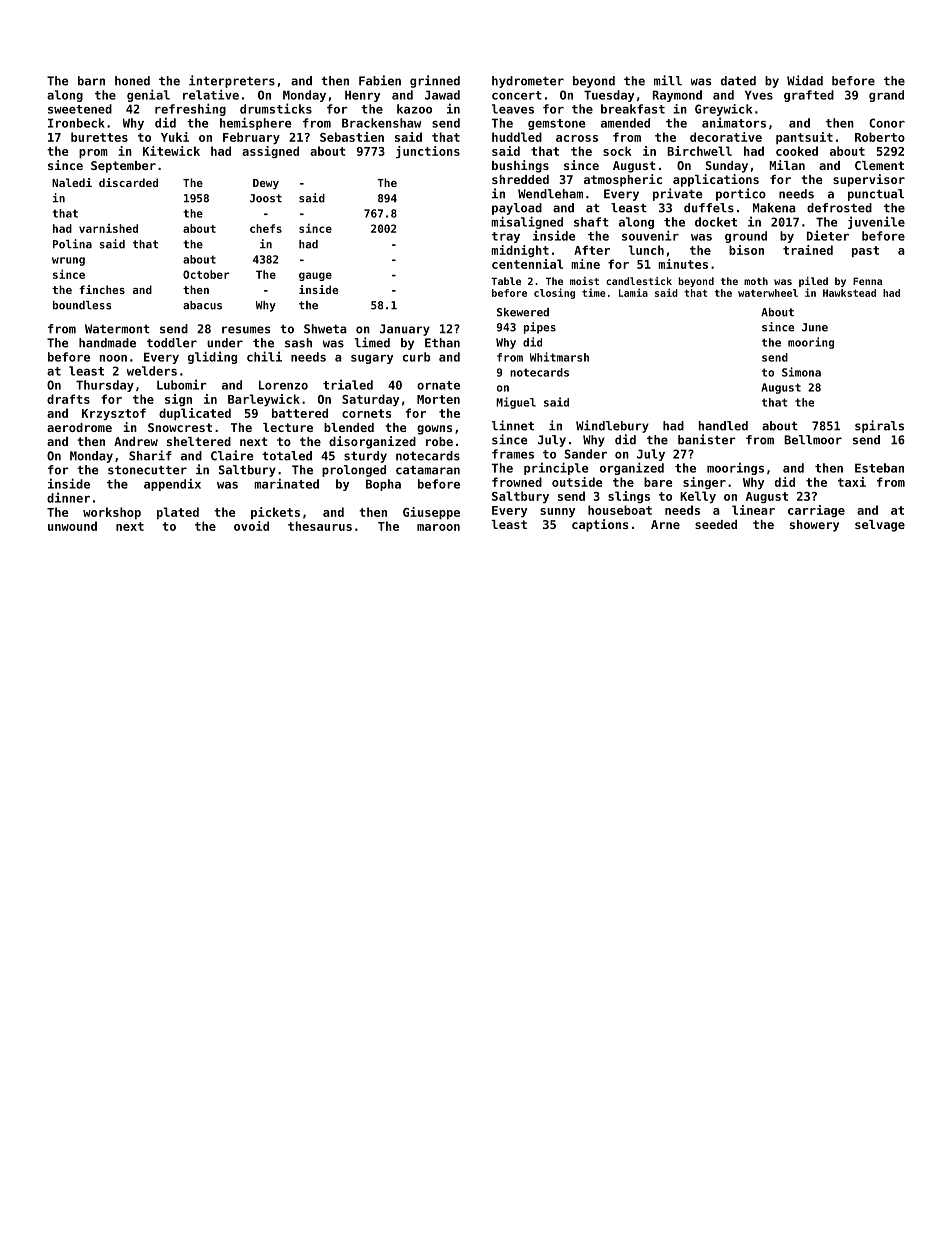  Describe the element at coordinates (175, 137) in the screenshot. I see `Yuki` at that location.
